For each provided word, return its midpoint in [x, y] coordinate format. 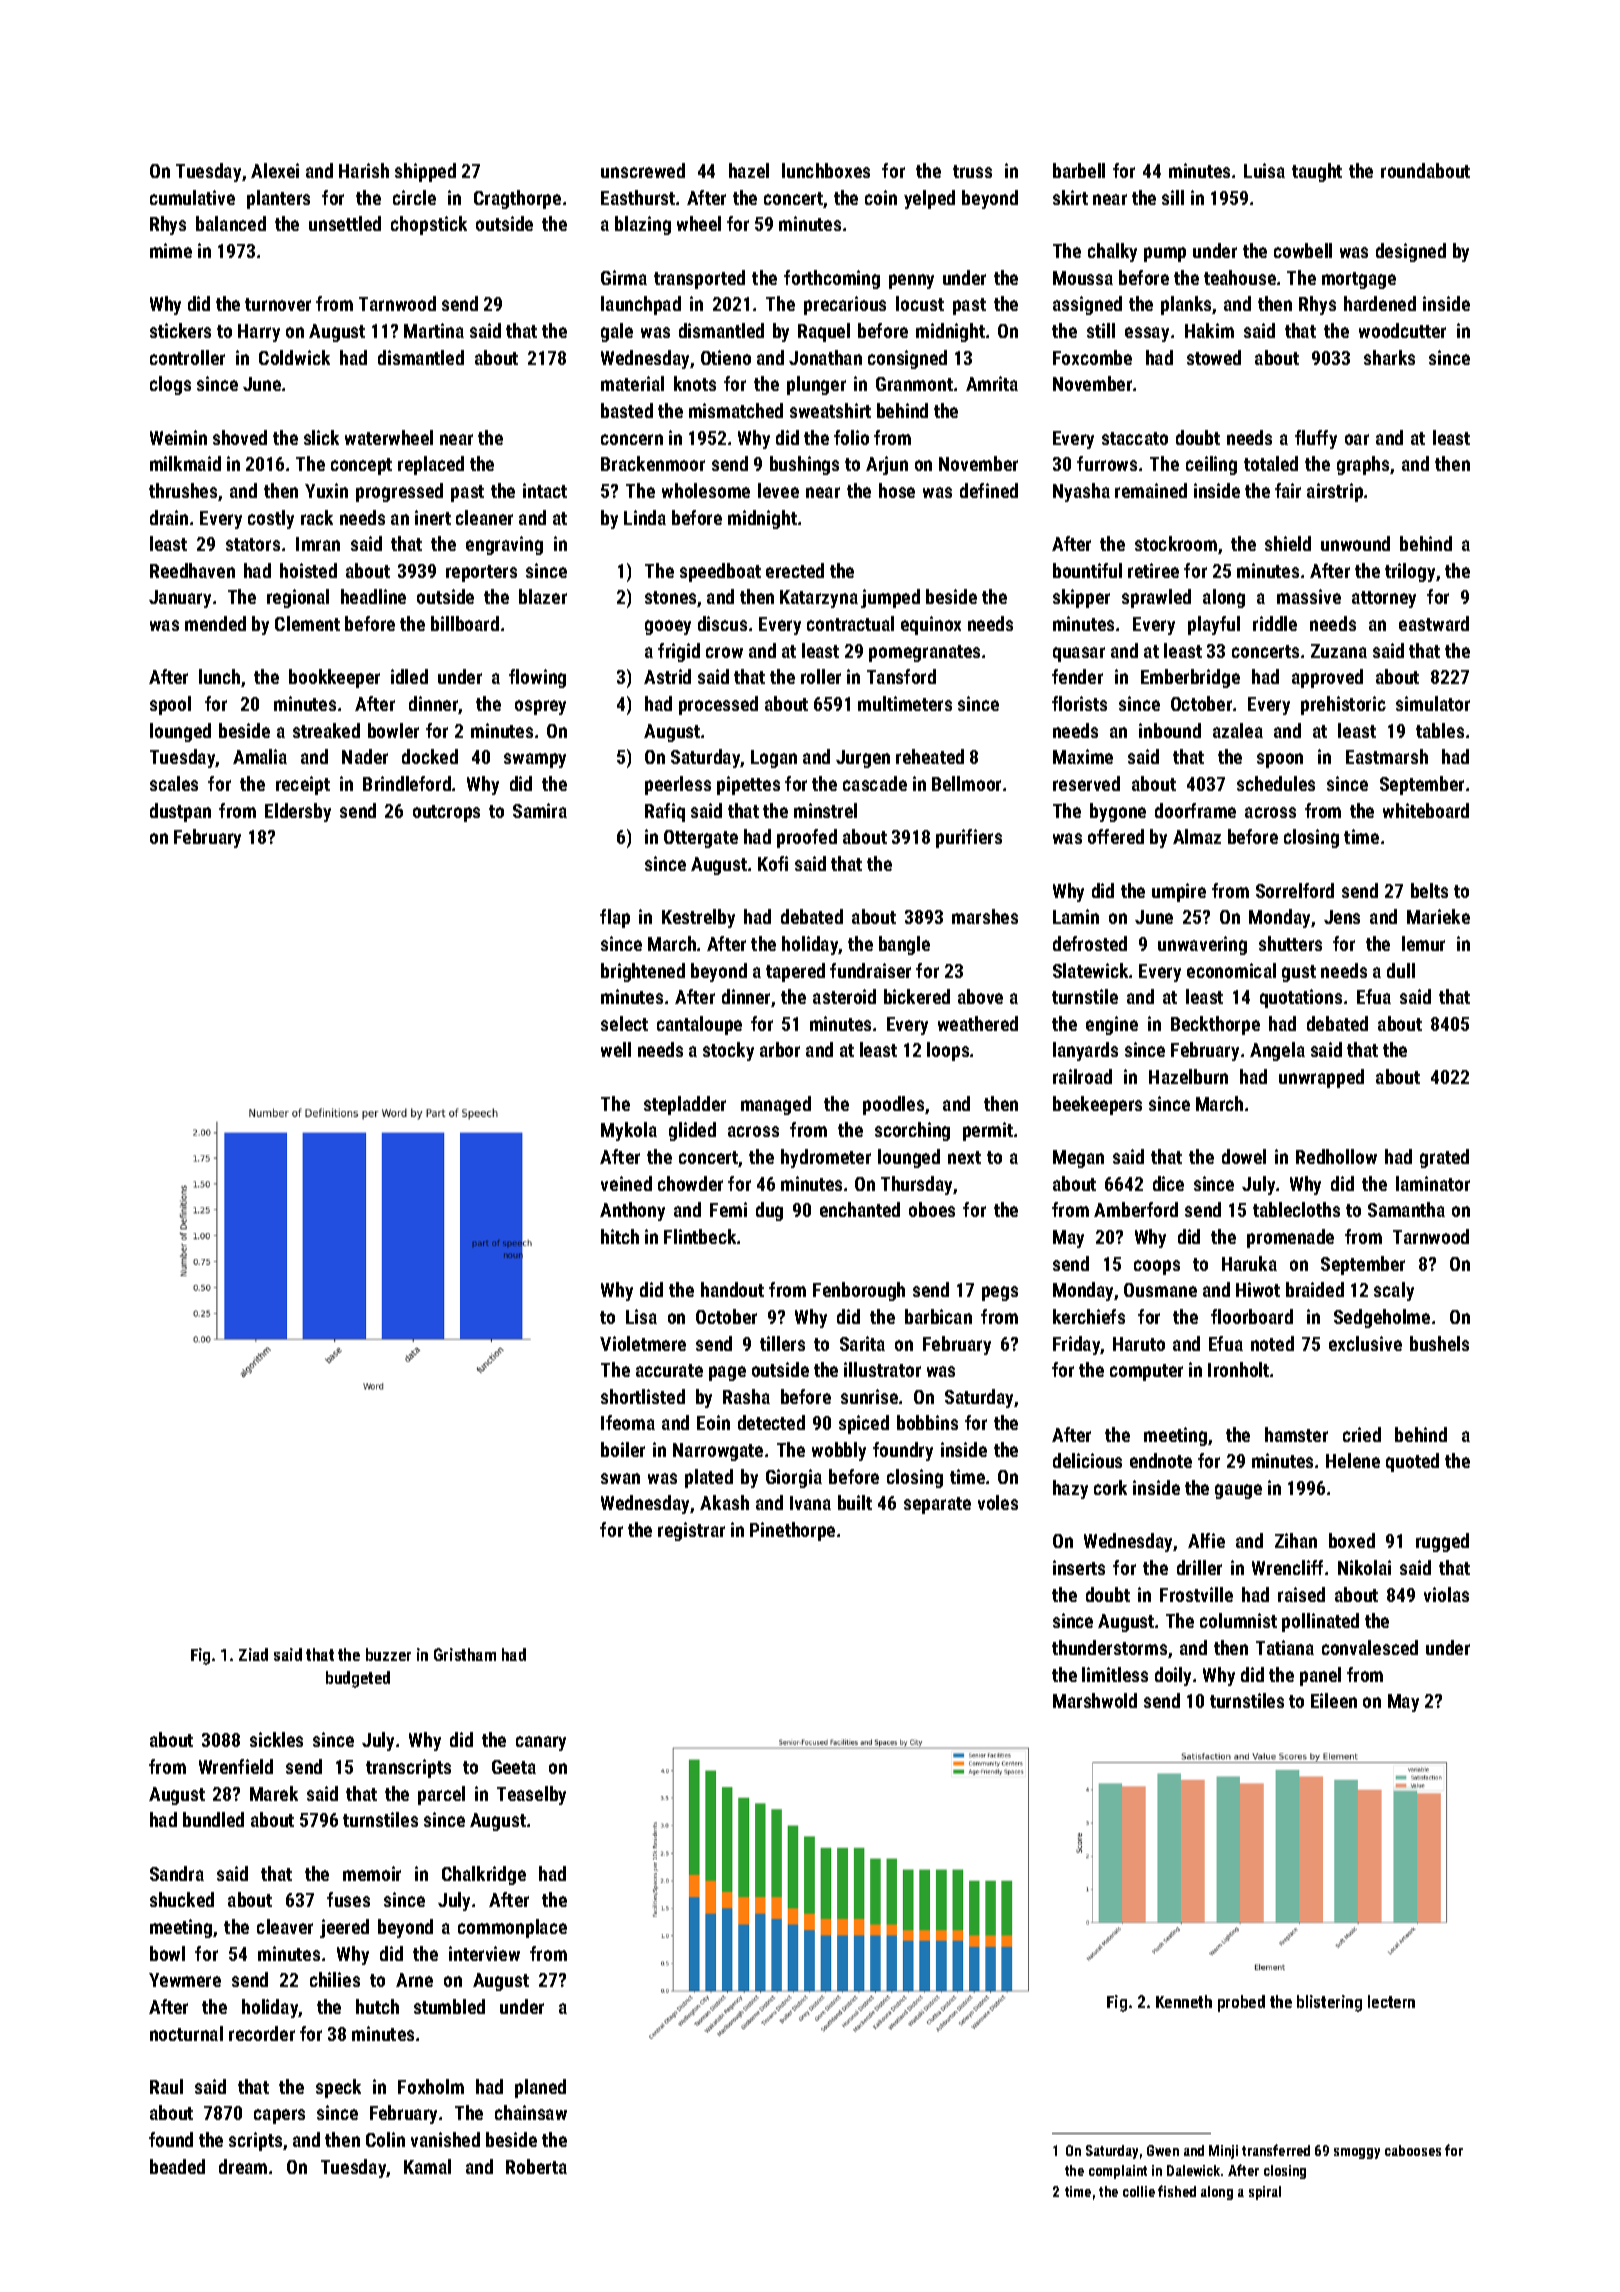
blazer [543, 596]
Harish [364, 170]
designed [1411, 252]
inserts [1079, 1567]
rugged [1442, 1542]
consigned [907, 359]
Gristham [465, 1654]
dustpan [180, 812]
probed [1241, 2003]
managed [776, 1105]
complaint [1118, 2172]
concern [632, 439]
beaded [177, 2166]
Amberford [1136, 1209]
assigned [1087, 305]
